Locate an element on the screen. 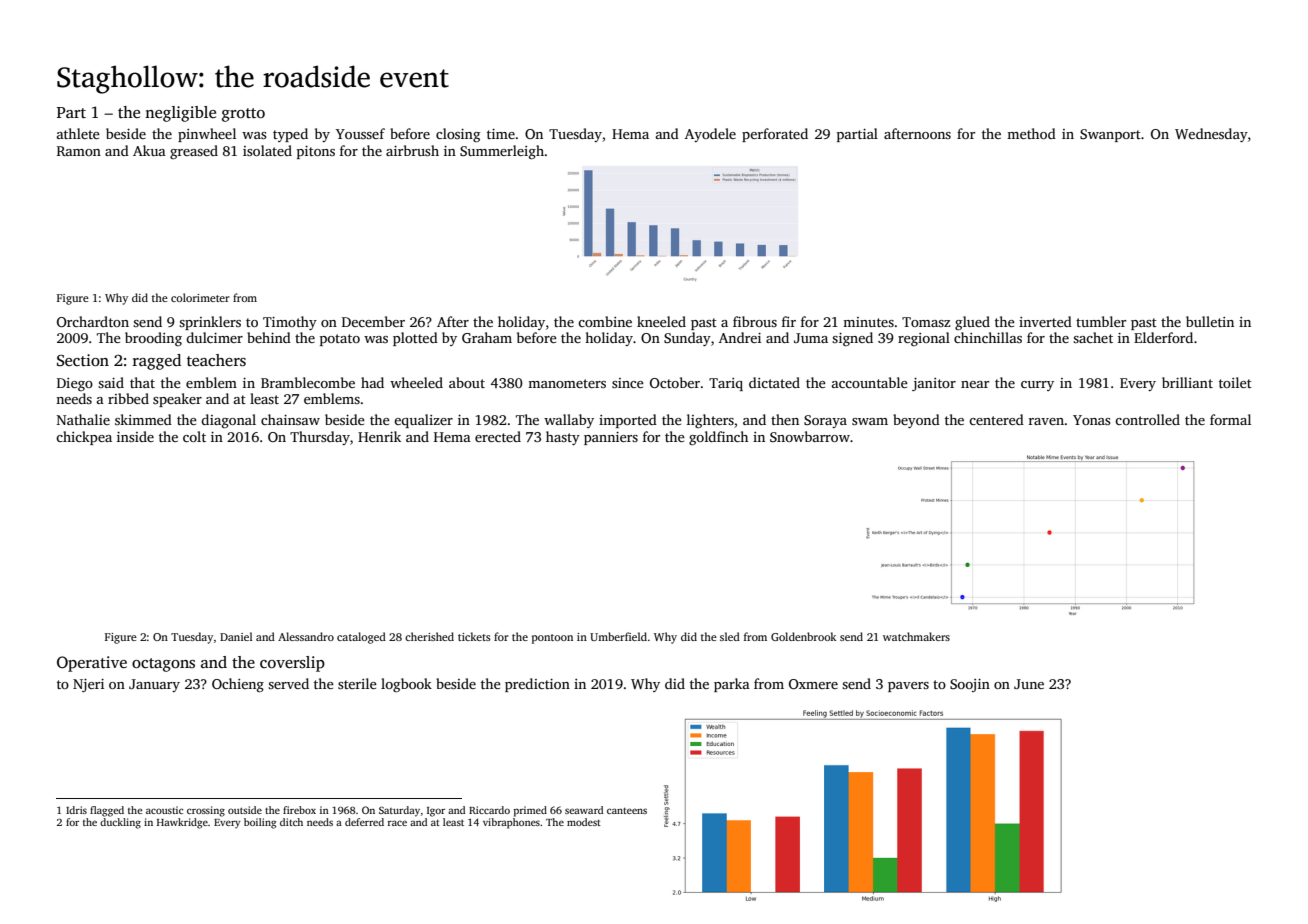 This screenshot has width=1308, height=924. Timothy is located at coordinates (290, 323).
